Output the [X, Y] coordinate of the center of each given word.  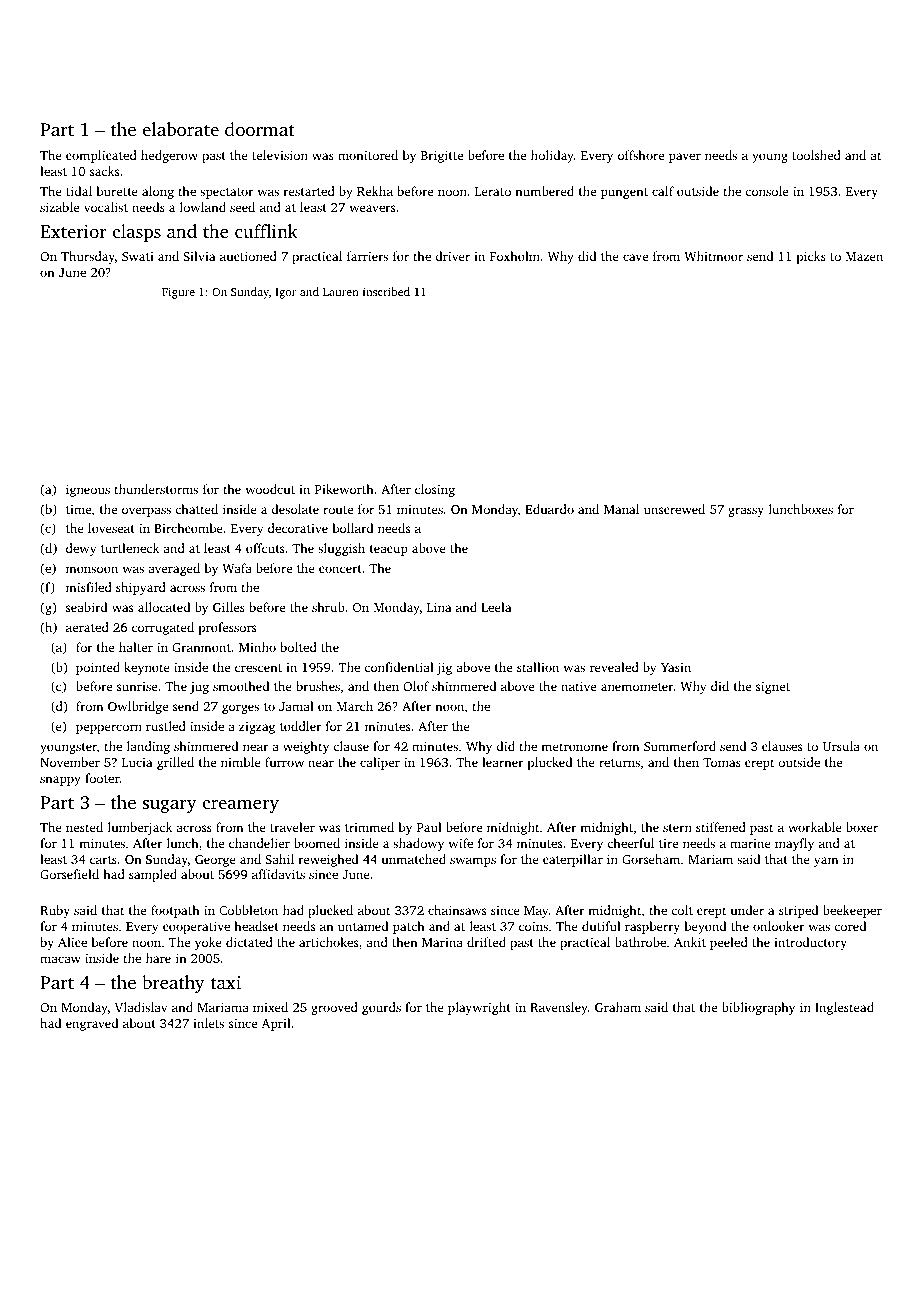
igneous [88, 491]
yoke [208, 943]
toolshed [816, 155]
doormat [260, 129]
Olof [416, 686]
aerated [87, 627]
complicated [101, 156]
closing [435, 490]
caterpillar [573, 860]
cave [635, 257]
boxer [862, 827]
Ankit [690, 942]
